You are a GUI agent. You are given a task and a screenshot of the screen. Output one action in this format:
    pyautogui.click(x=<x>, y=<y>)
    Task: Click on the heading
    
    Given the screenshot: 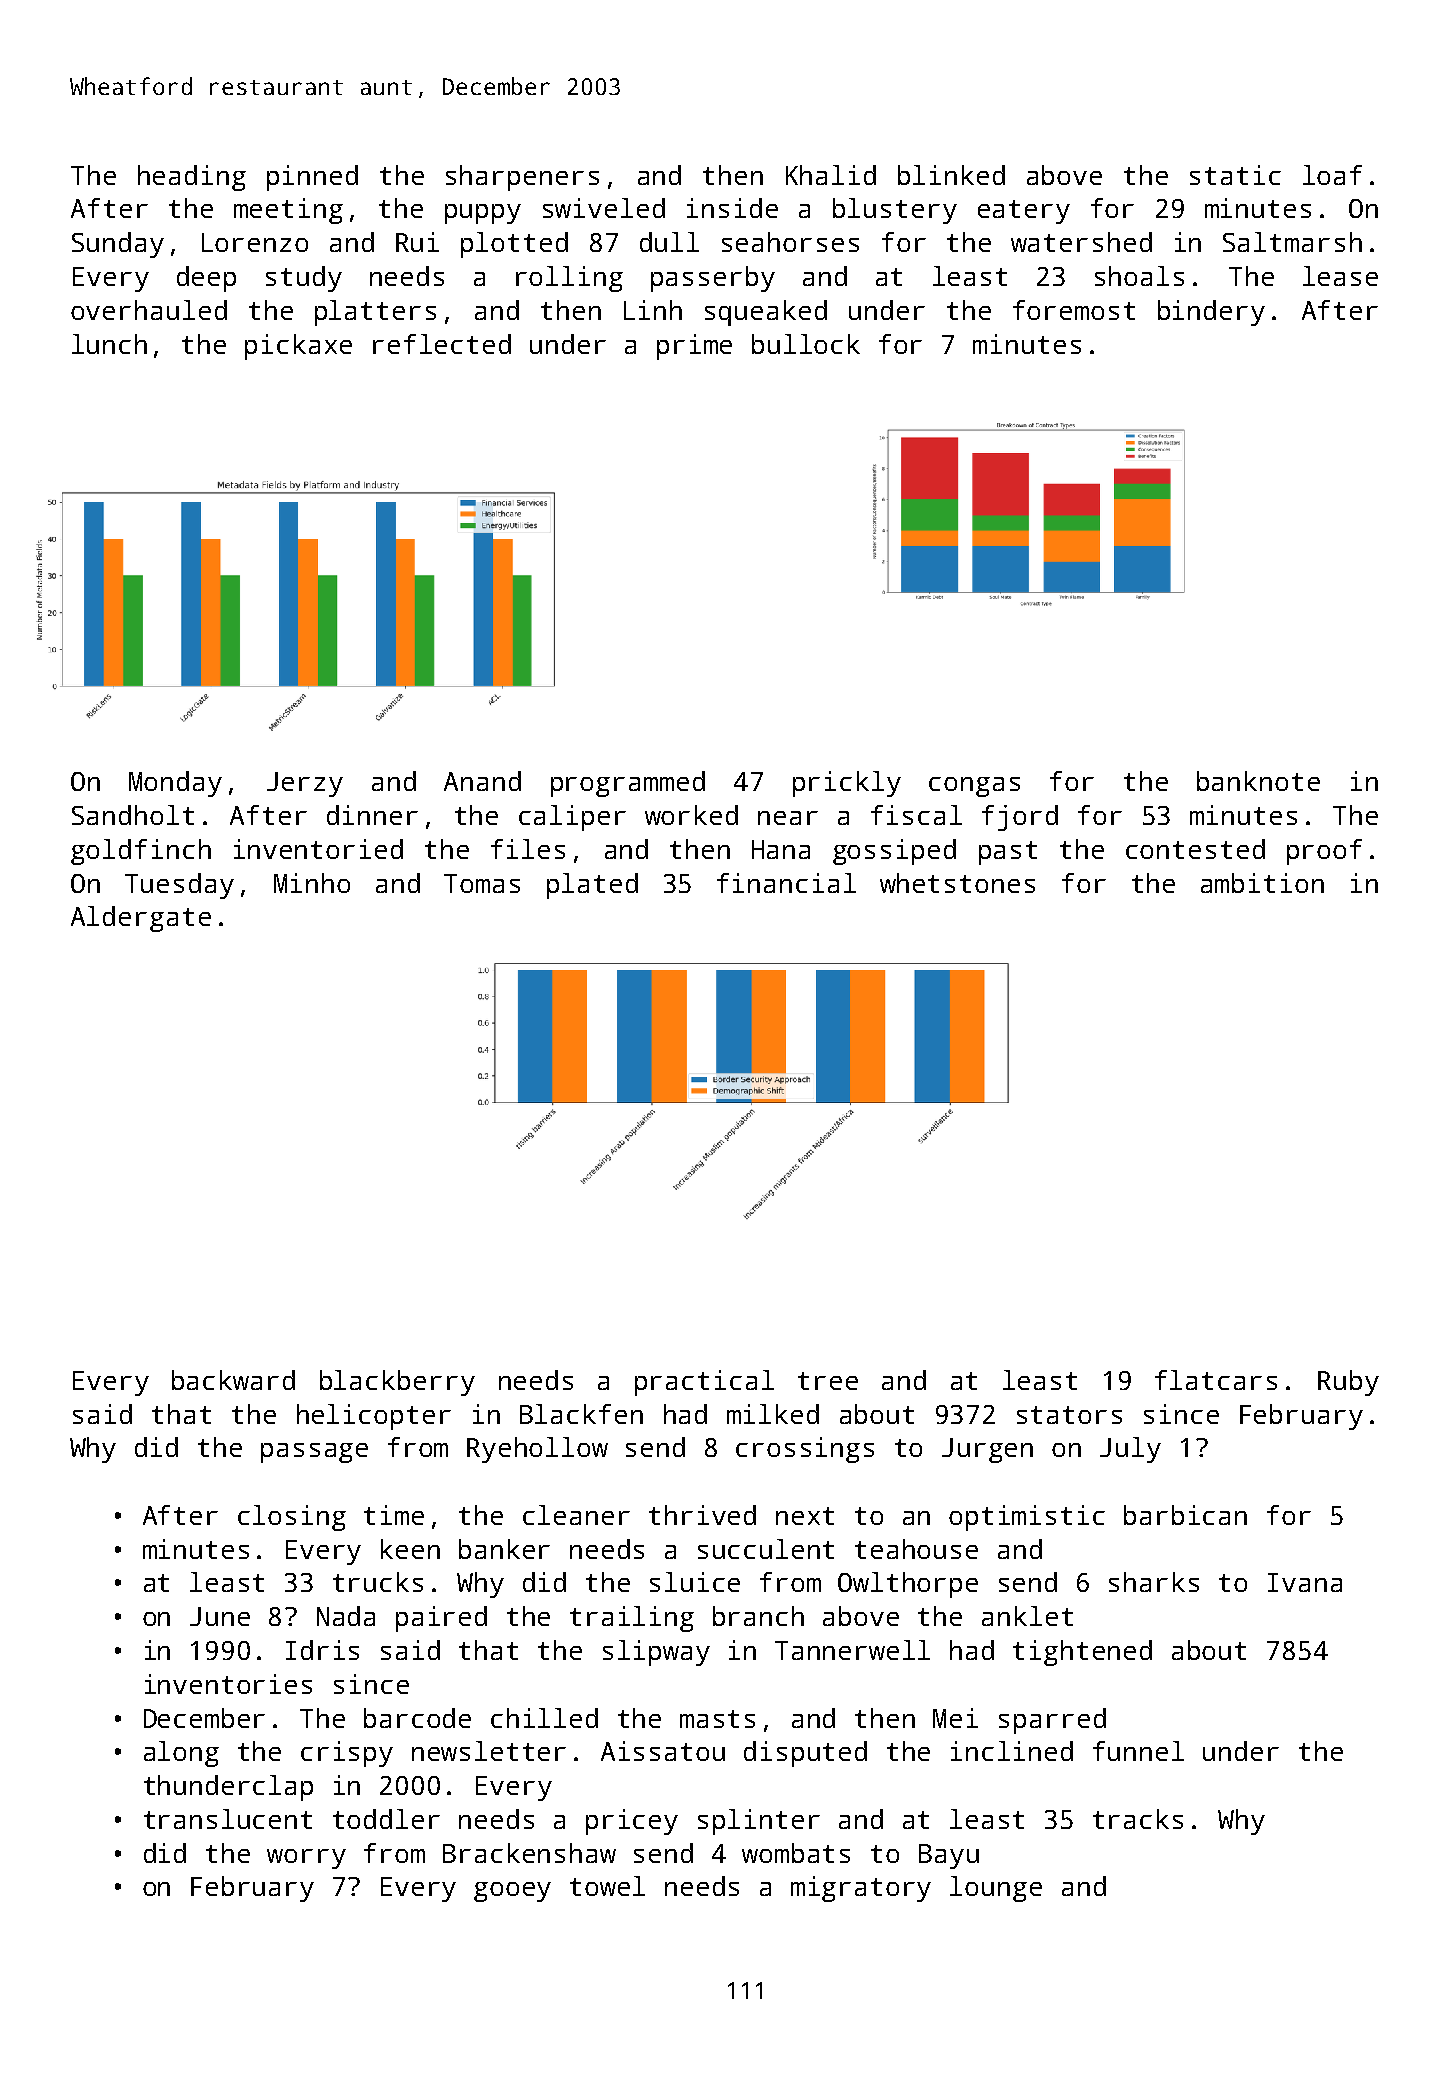 What is the action you would take?
    pyautogui.click(x=192, y=178)
